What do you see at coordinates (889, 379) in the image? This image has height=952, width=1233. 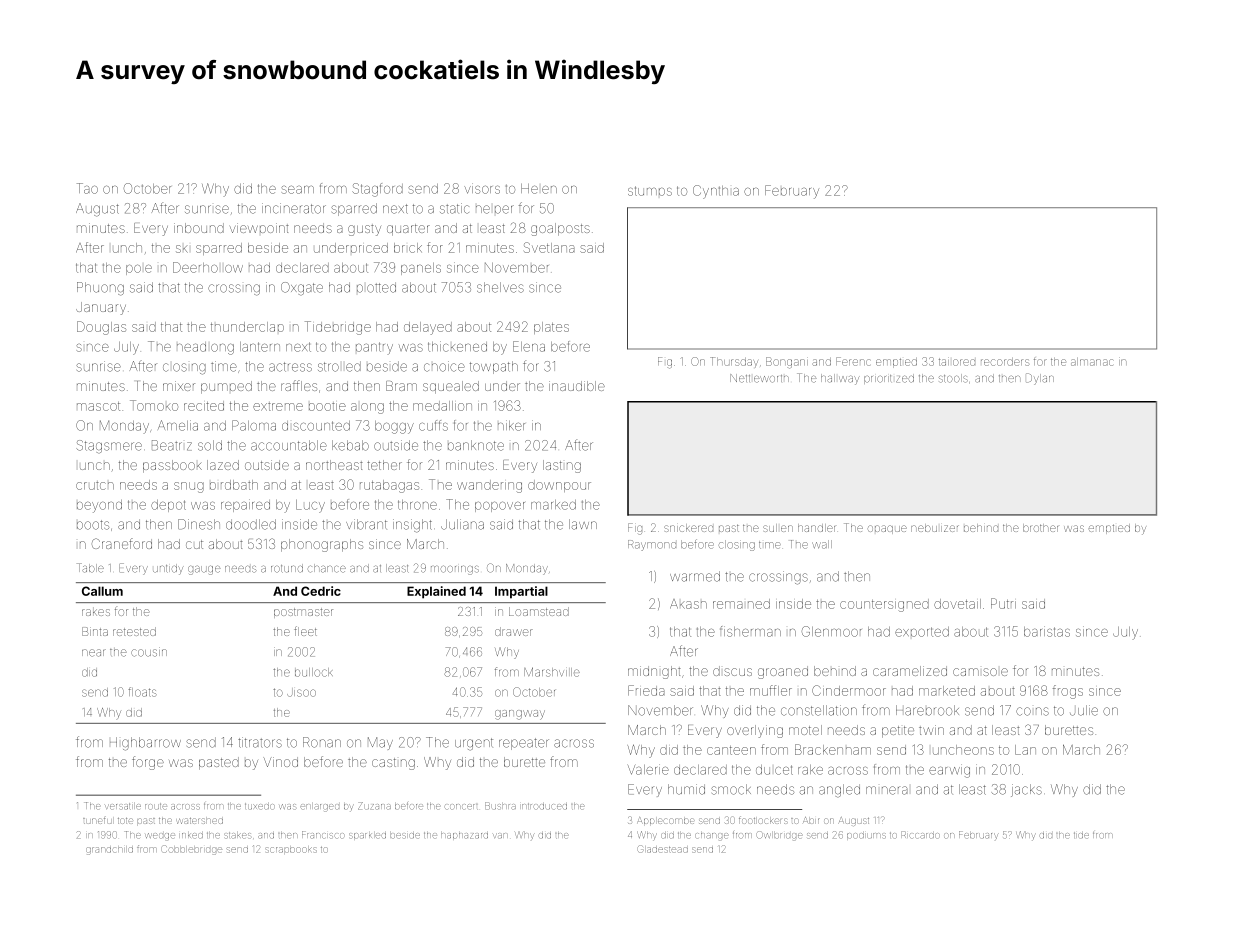 I see `prioritized` at bounding box center [889, 379].
